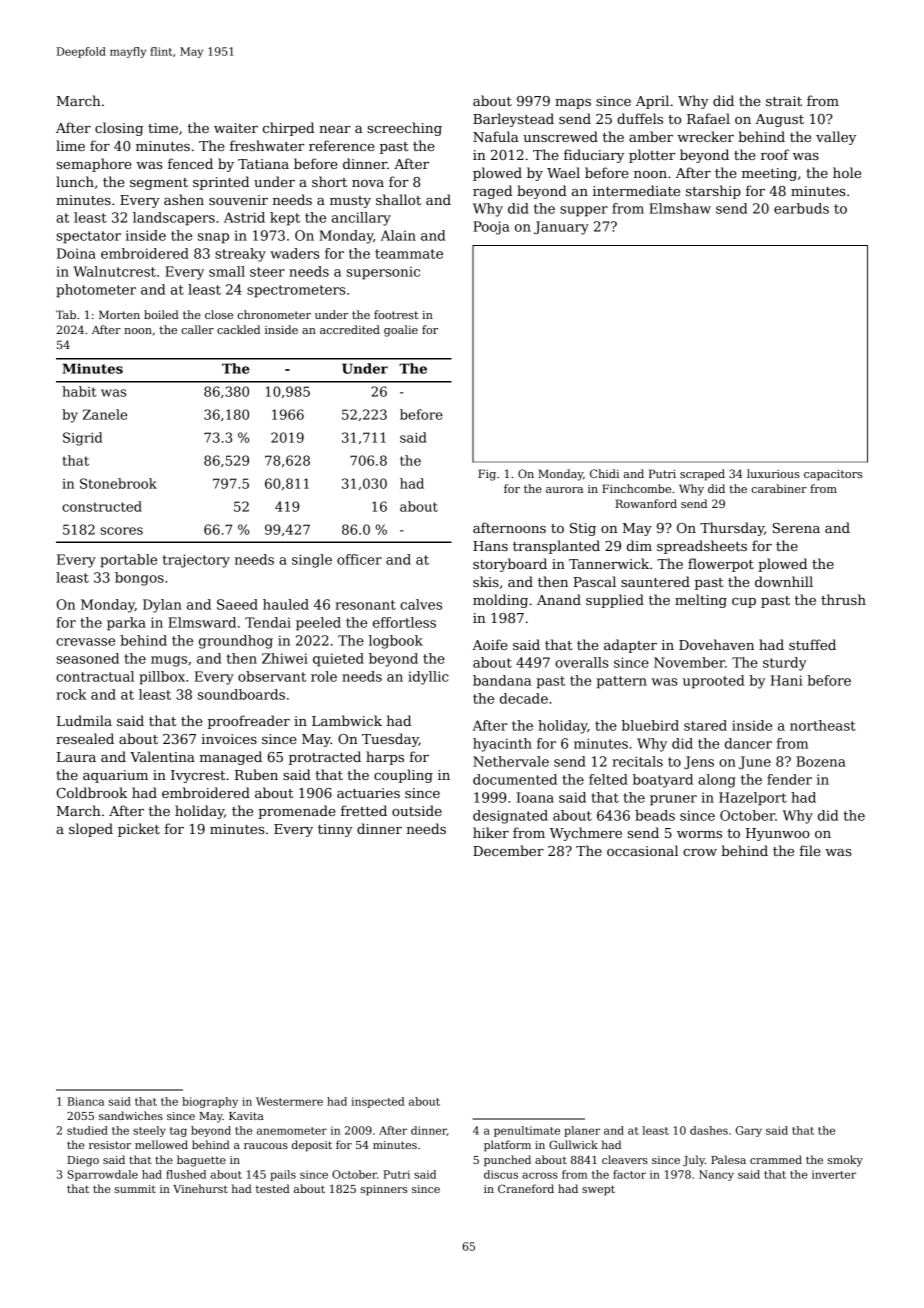 The height and width of the page is (1308, 924). I want to click on stuffed, so click(812, 644).
